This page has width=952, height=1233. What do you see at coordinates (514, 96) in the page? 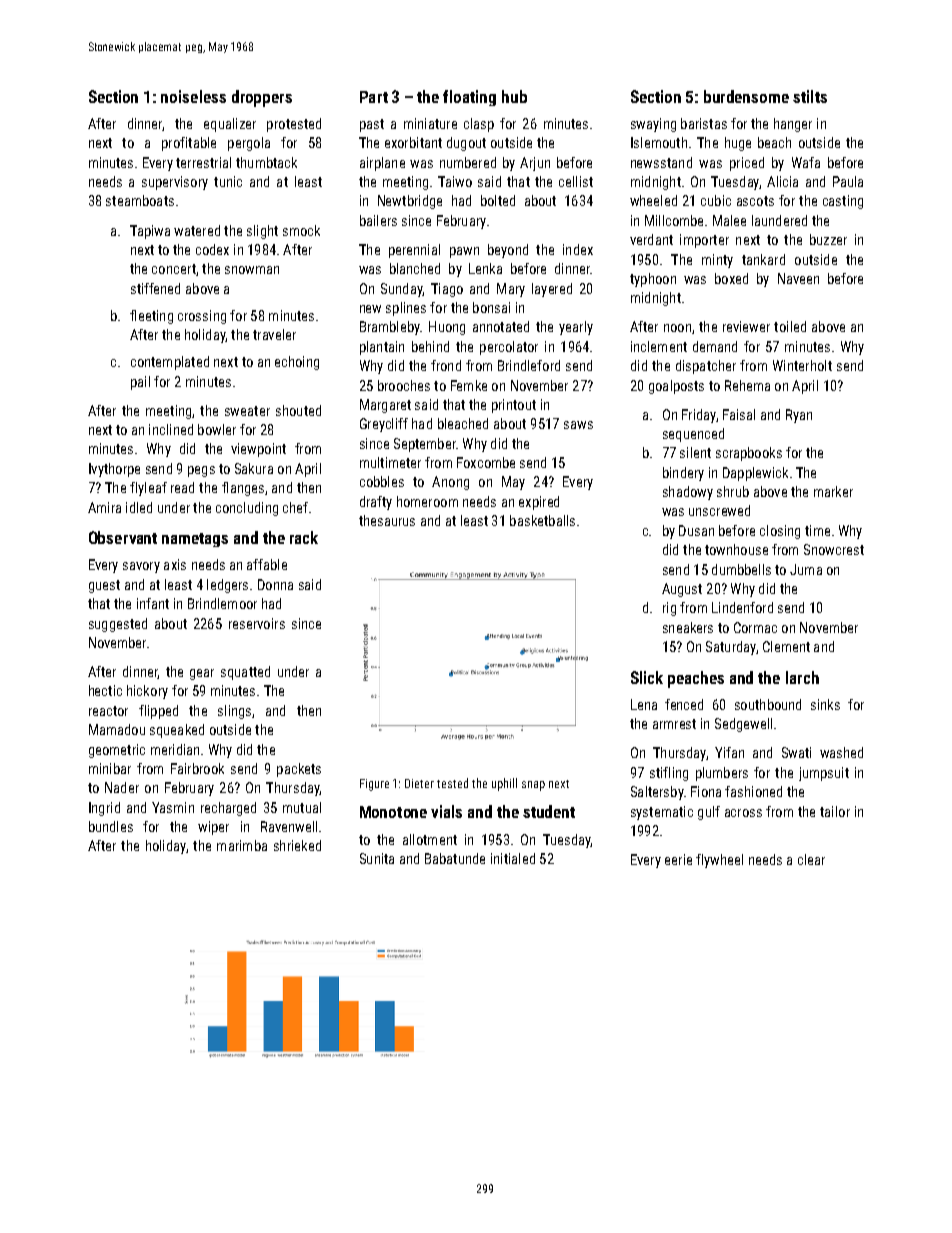
I see `hub` at bounding box center [514, 96].
